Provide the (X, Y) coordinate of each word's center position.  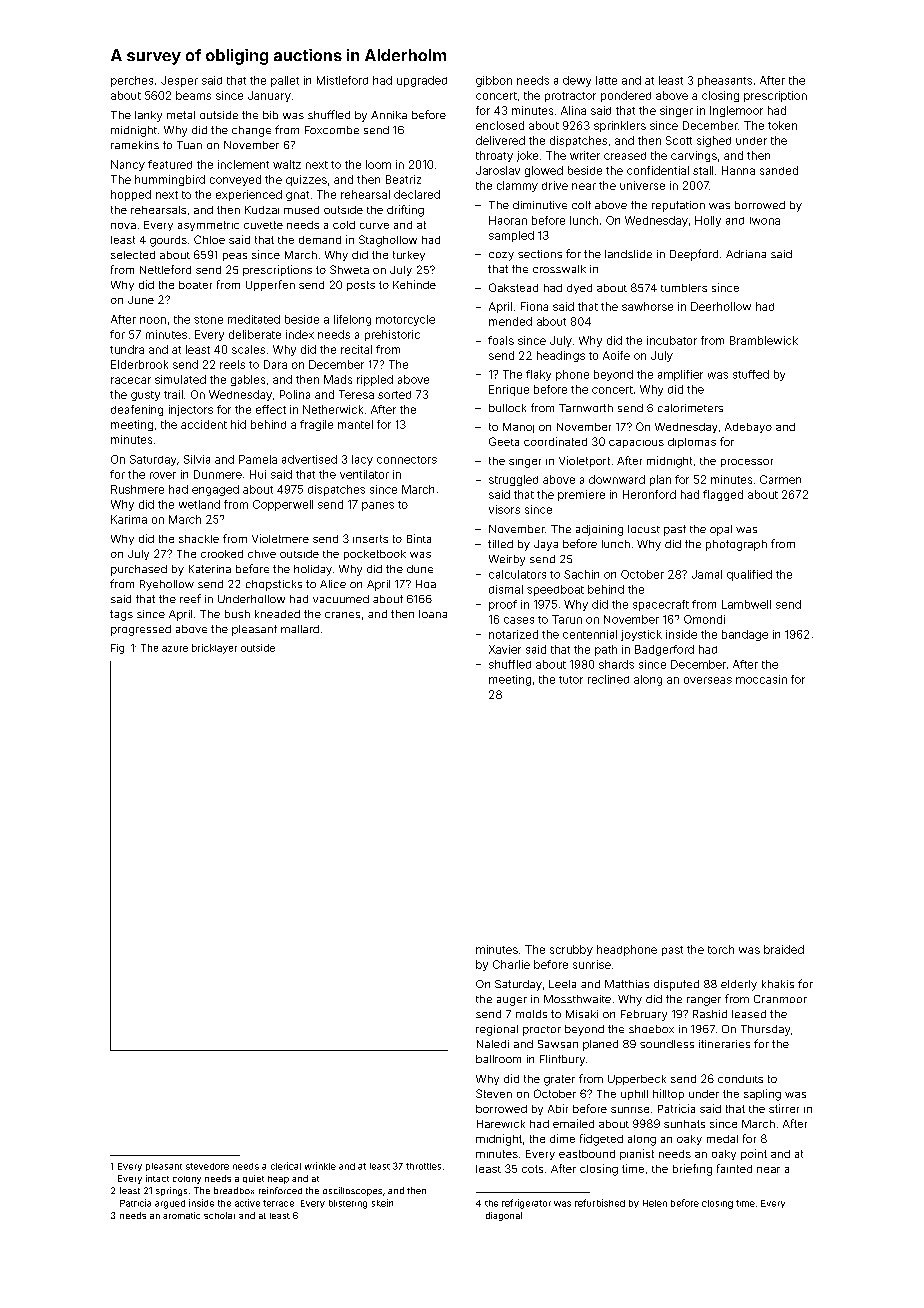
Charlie (511, 964)
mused (301, 210)
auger (512, 1001)
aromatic (181, 1215)
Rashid (710, 1014)
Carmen (780, 479)
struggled (513, 480)
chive (262, 554)
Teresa (356, 394)
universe (642, 185)
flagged (723, 495)
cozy (501, 256)
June (141, 300)
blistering (348, 1204)
